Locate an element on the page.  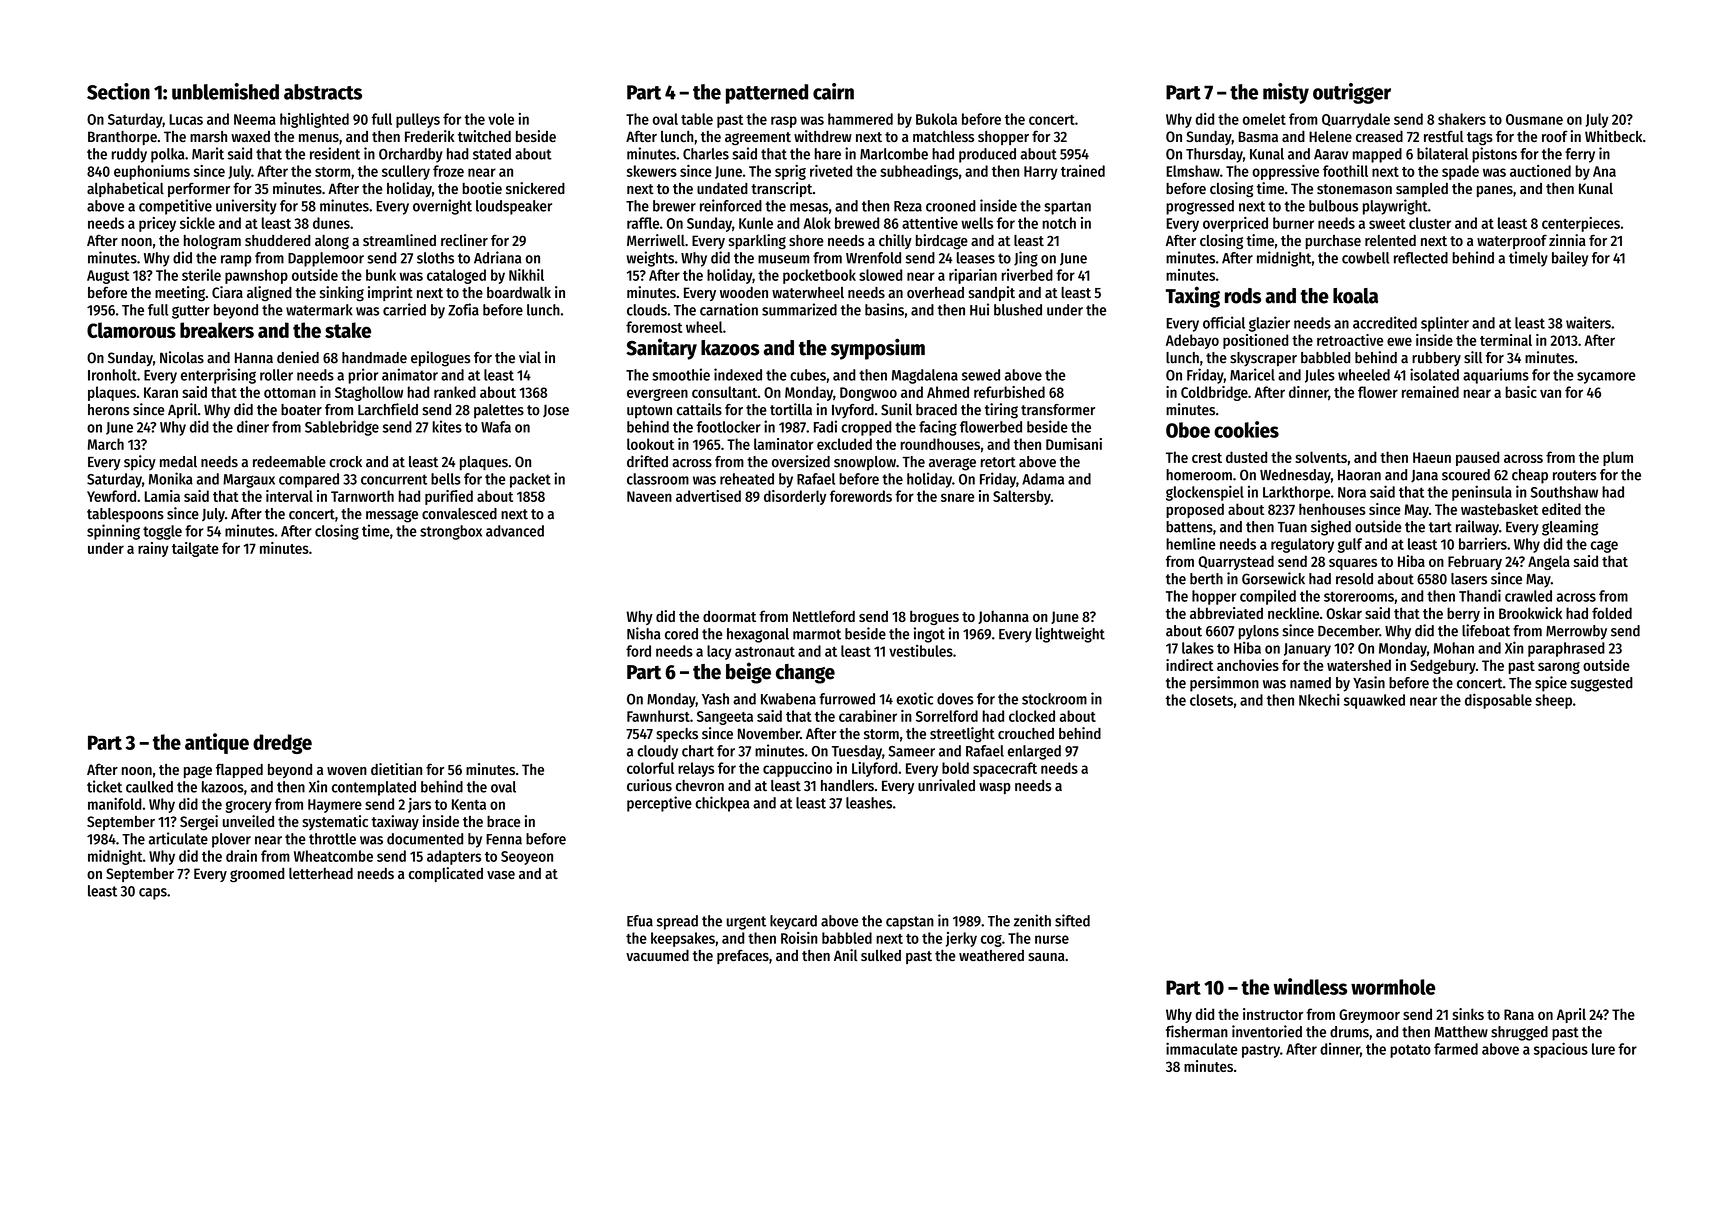
symposium is located at coordinates (878, 349).
